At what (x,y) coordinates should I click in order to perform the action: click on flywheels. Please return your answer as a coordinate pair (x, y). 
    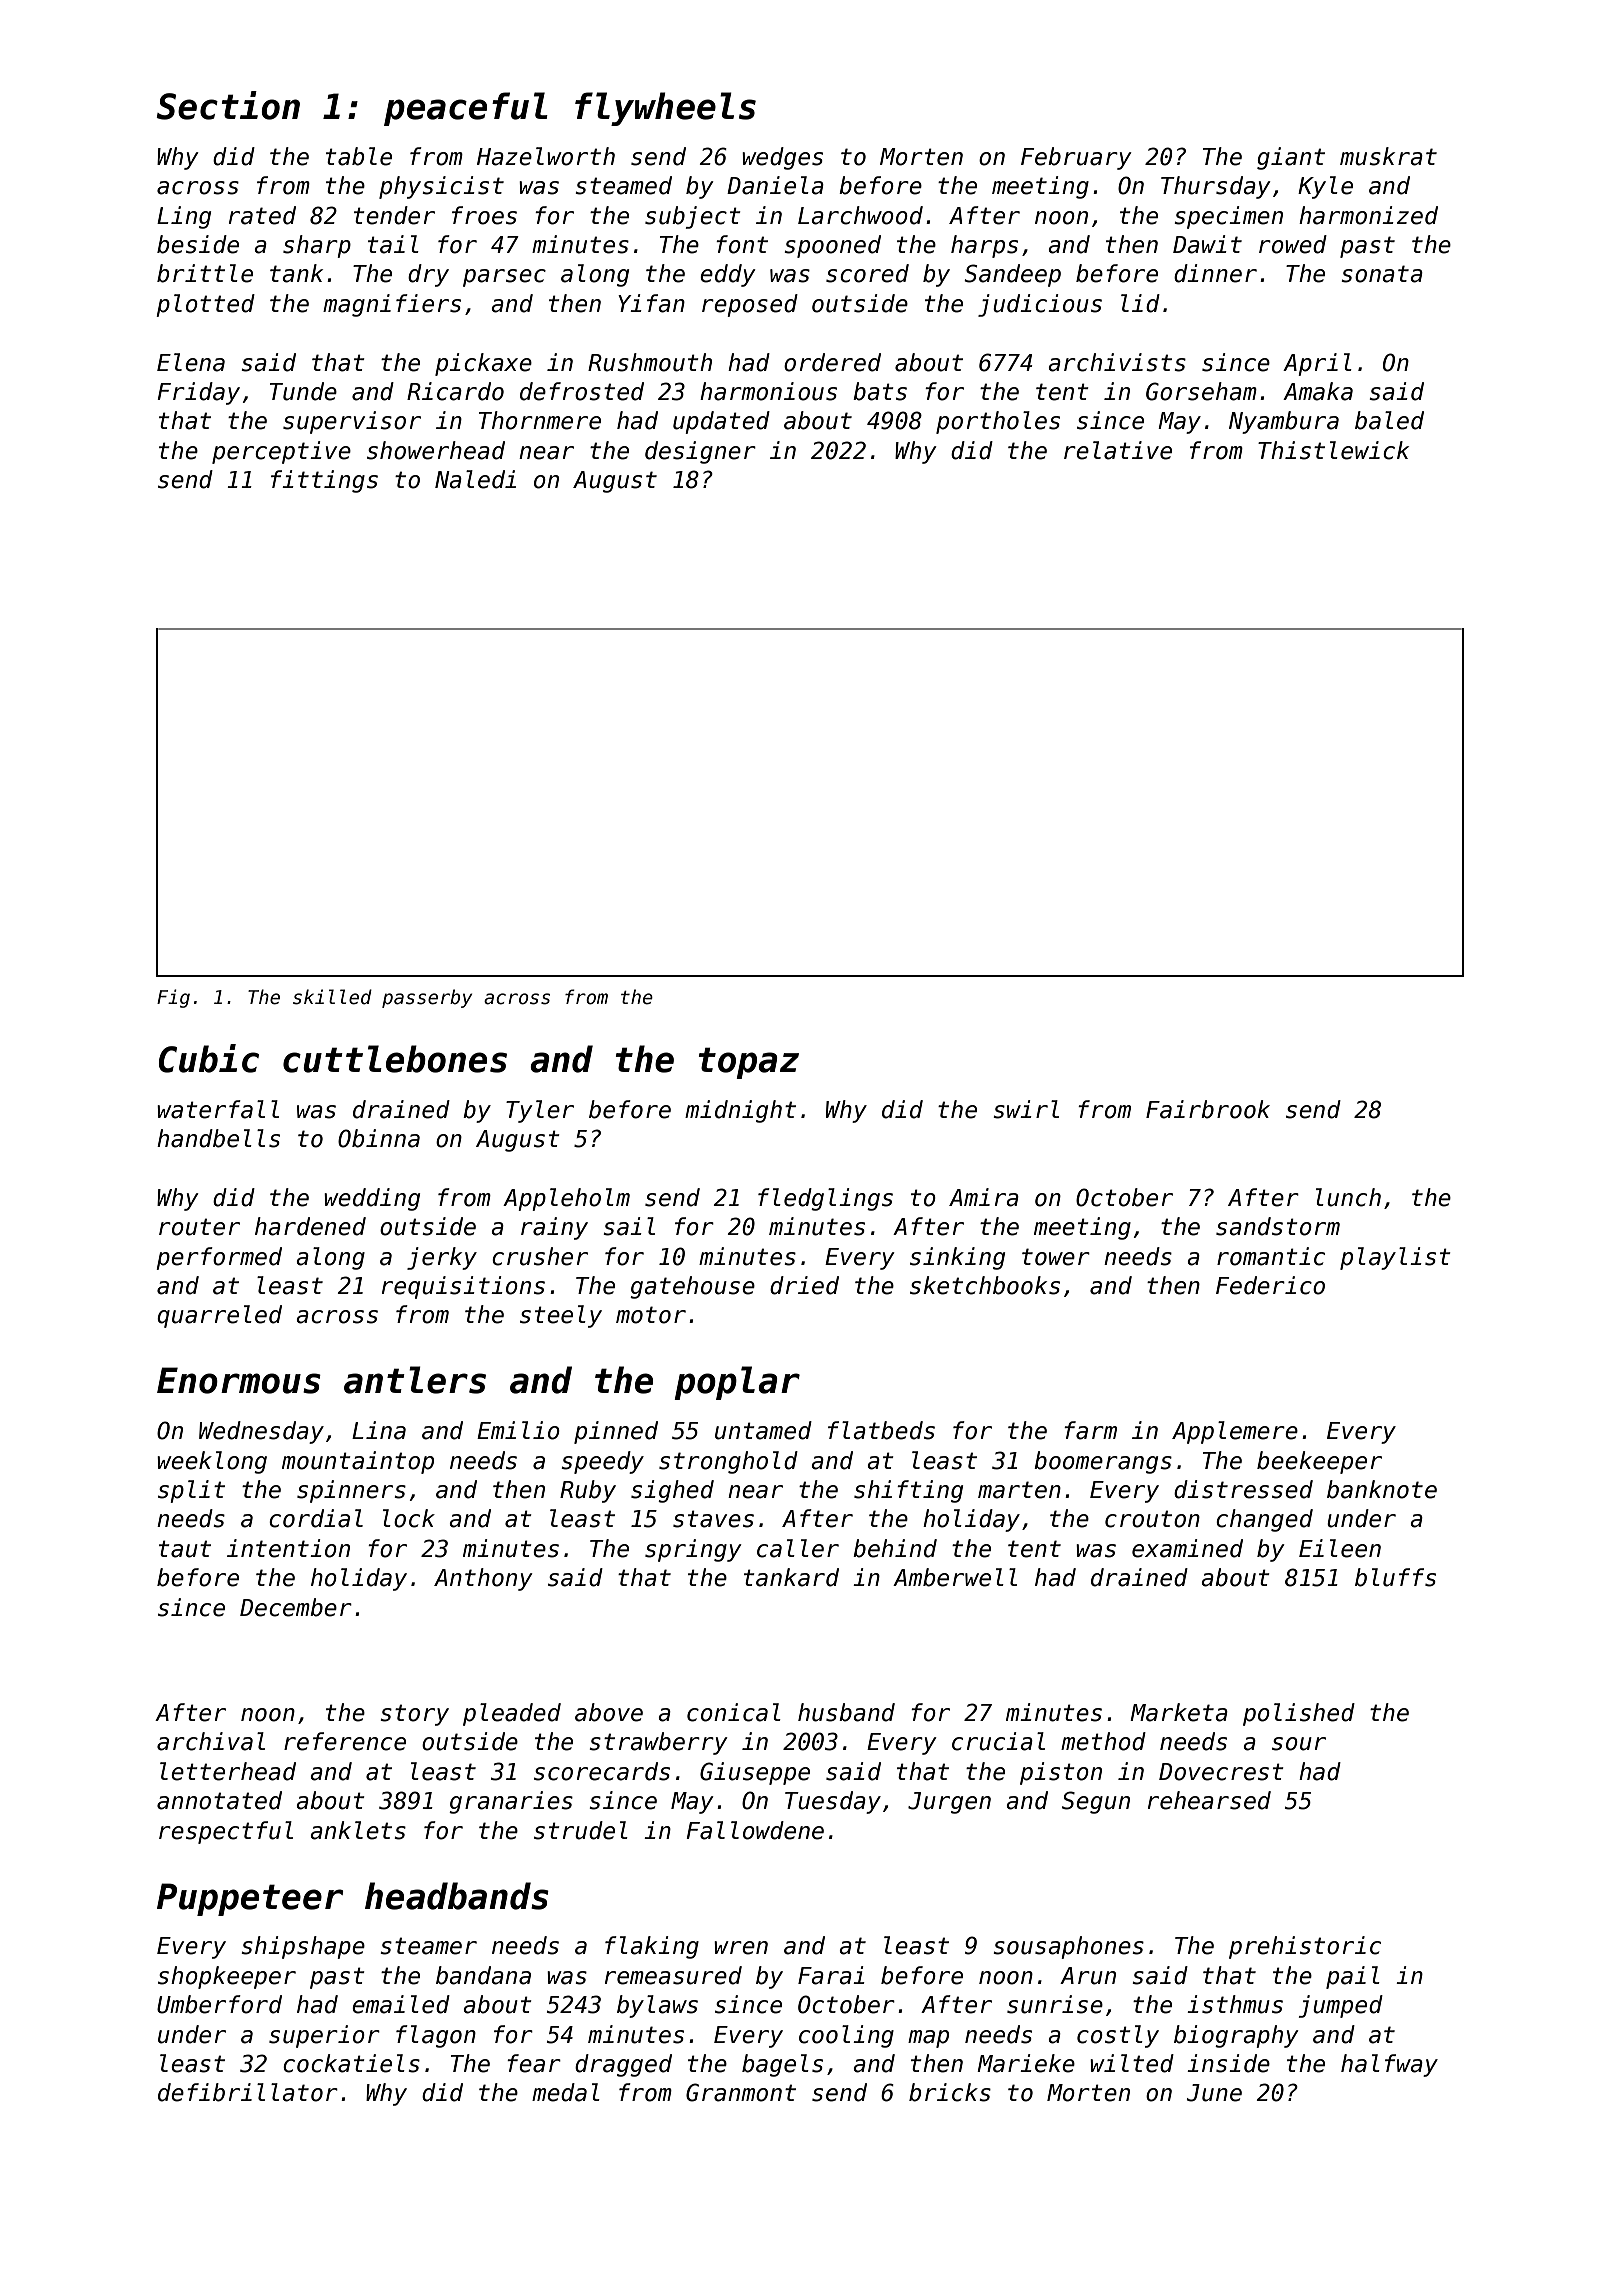
    Looking at the image, I should click on (665, 109).
